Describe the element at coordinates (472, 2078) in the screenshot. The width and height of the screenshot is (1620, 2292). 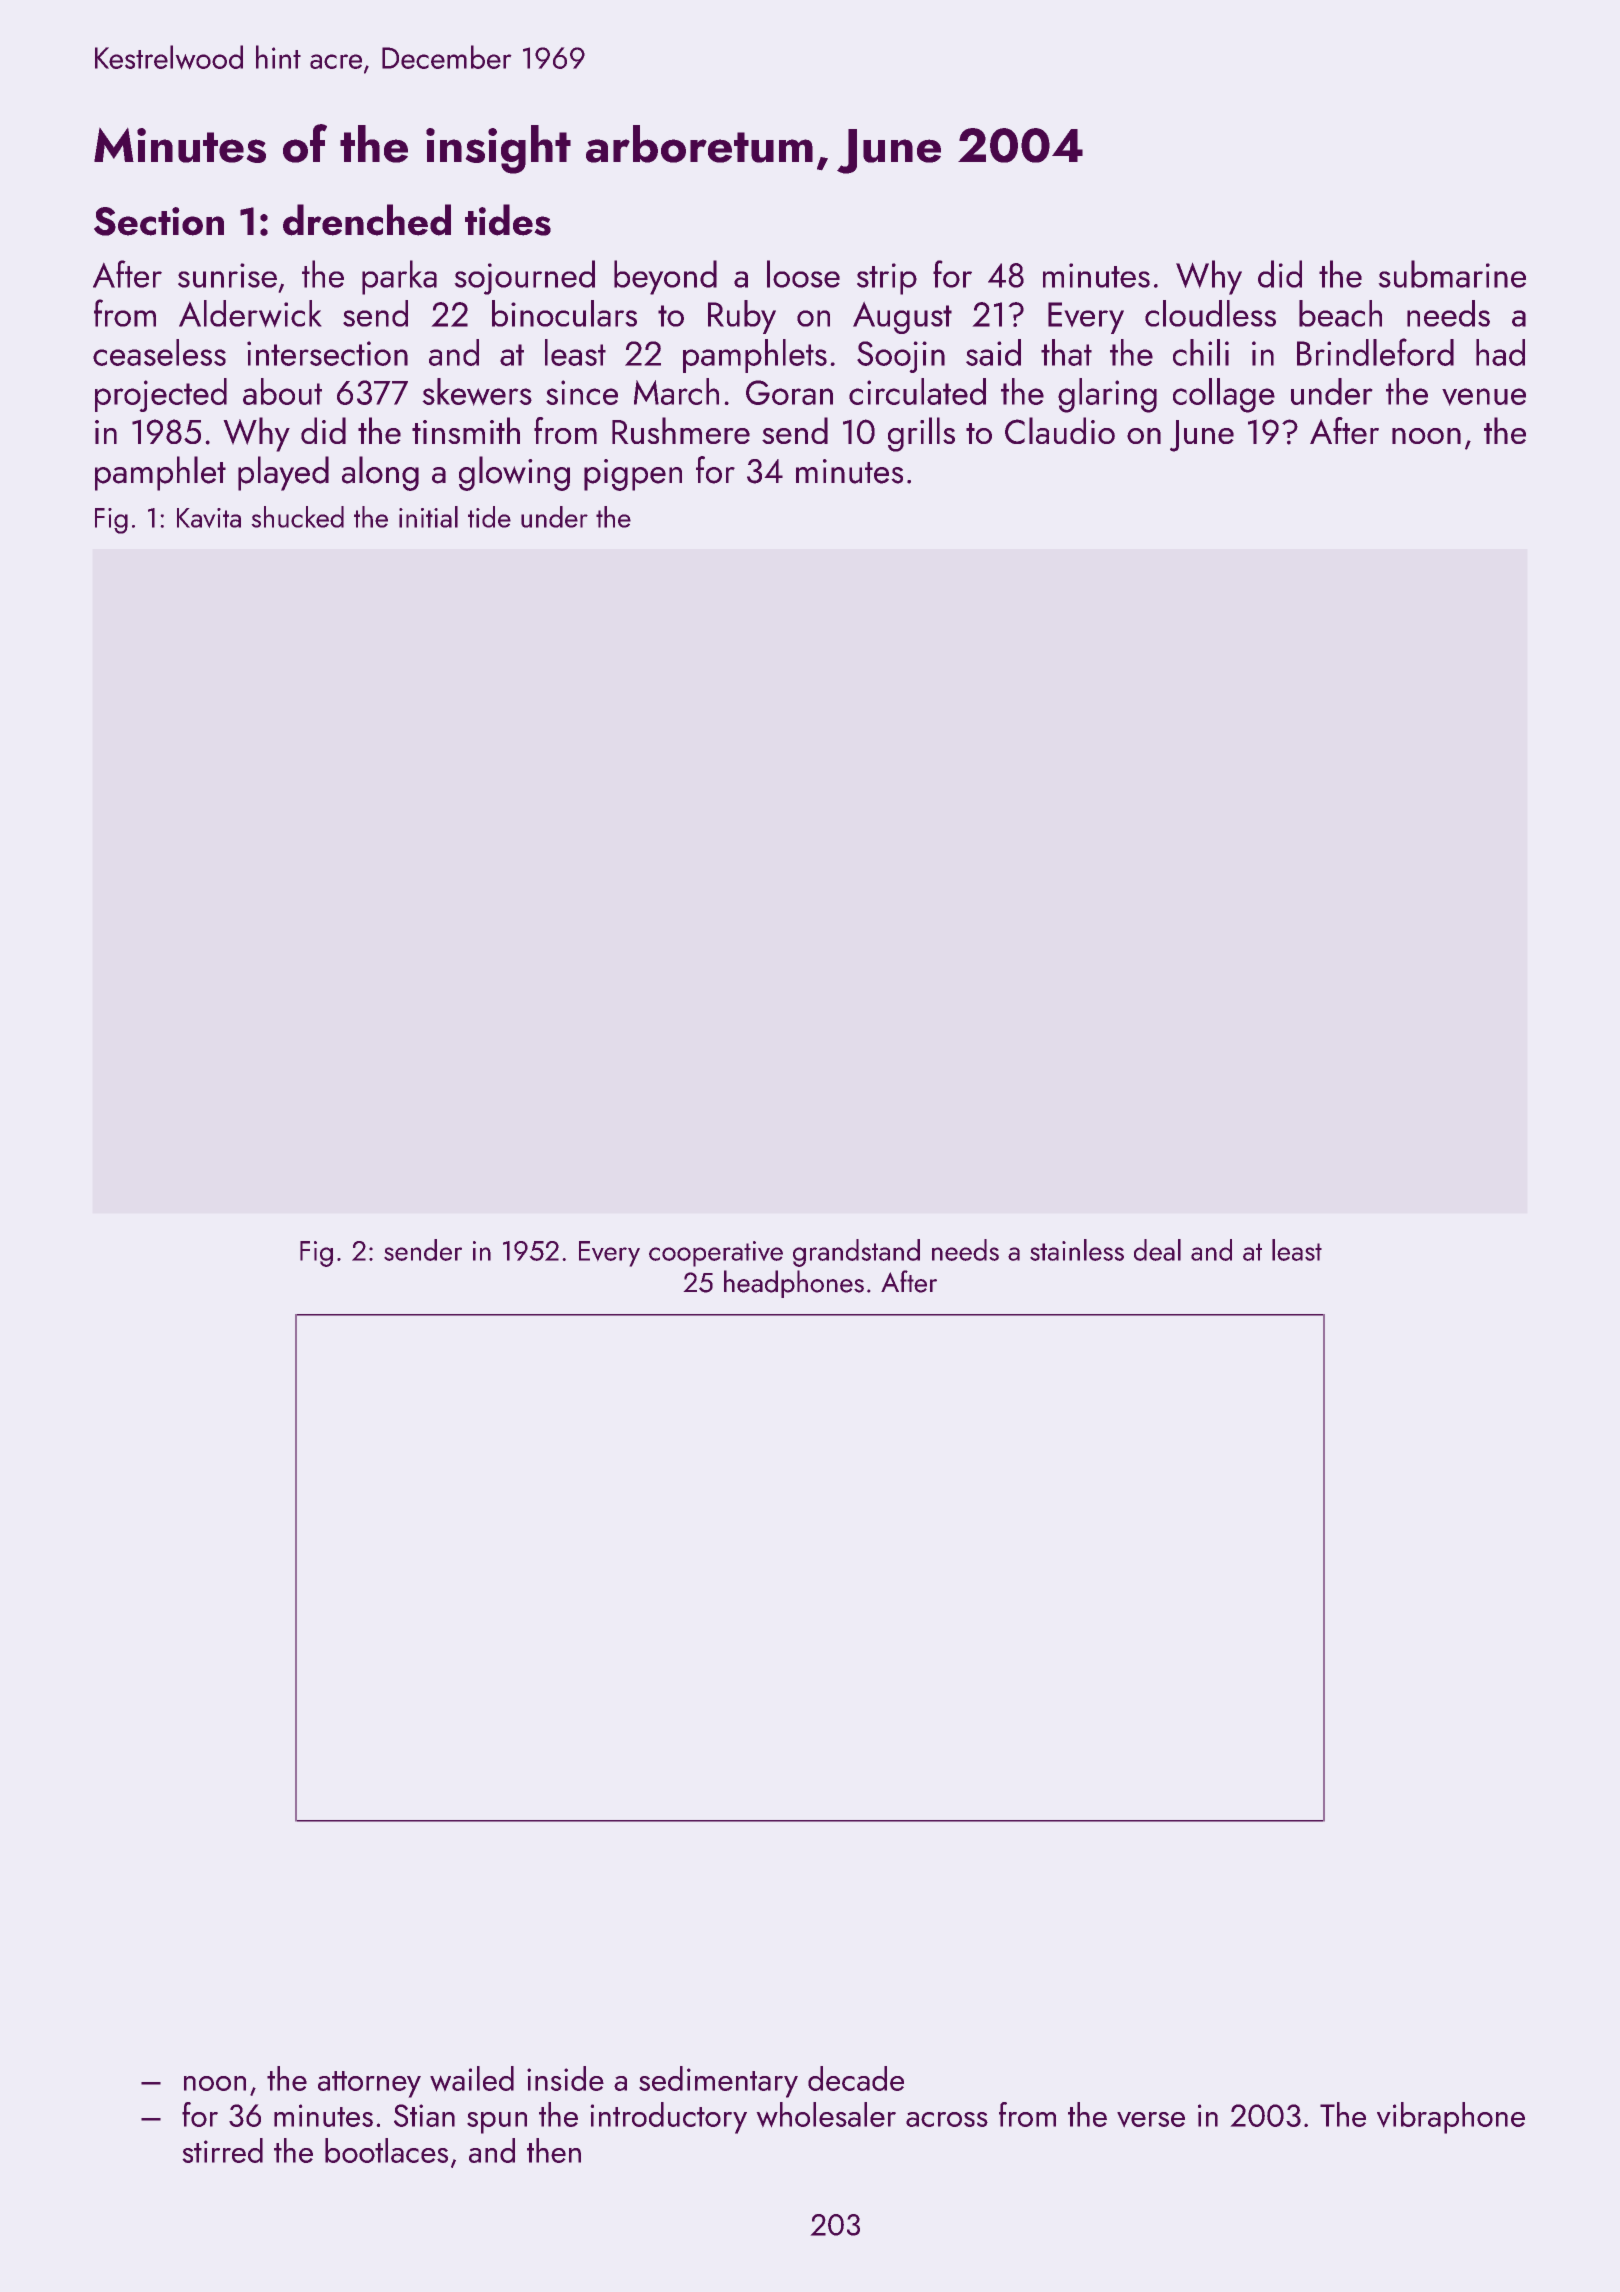
I see `wailed` at that location.
